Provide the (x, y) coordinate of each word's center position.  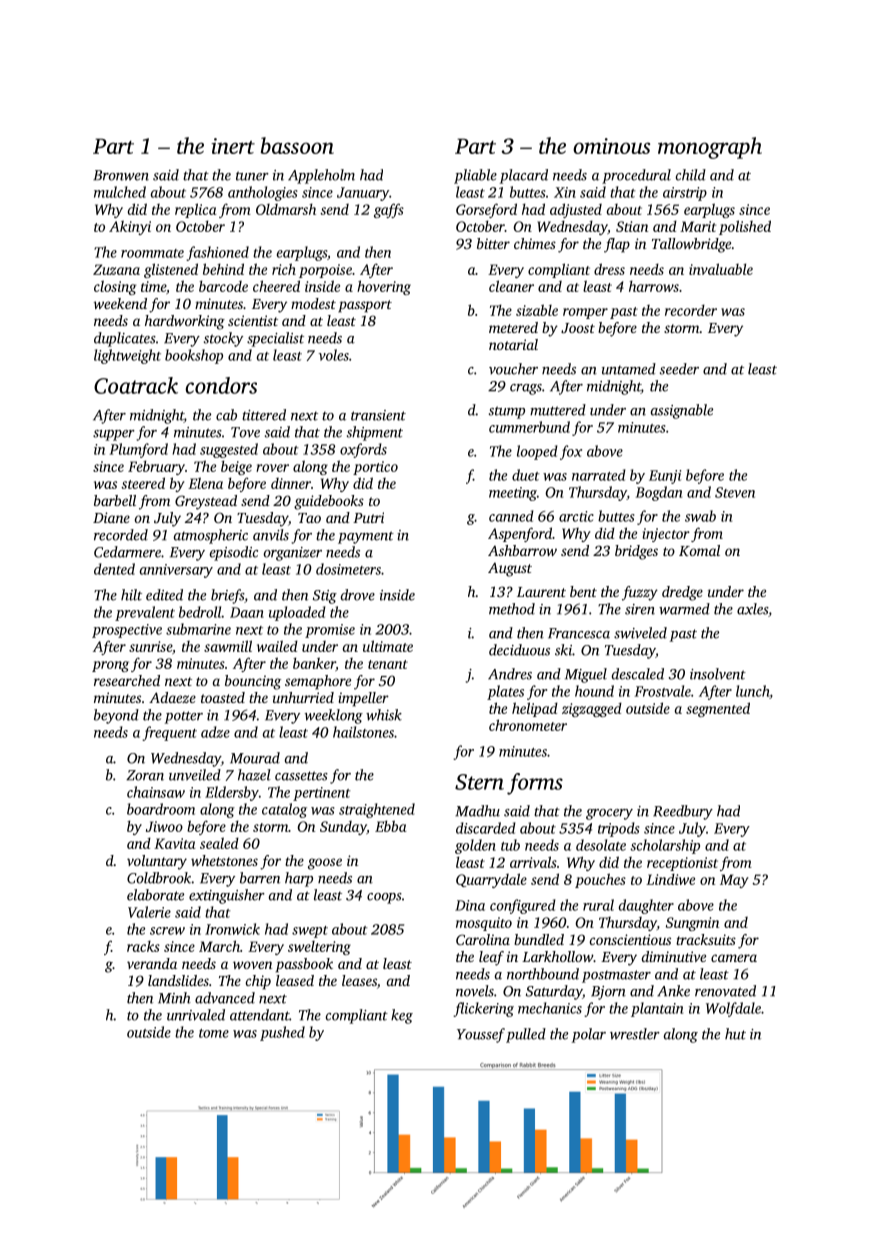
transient (378, 415)
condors (221, 385)
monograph (710, 148)
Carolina (483, 939)
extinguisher (227, 896)
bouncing (253, 682)
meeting (513, 494)
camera (734, 958)
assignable (682, 411)
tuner (252, 176)
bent (583, 591)
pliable (475, 176)
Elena (205, 483)
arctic (576, 516)
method (512, 609)
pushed (282, 1033)
